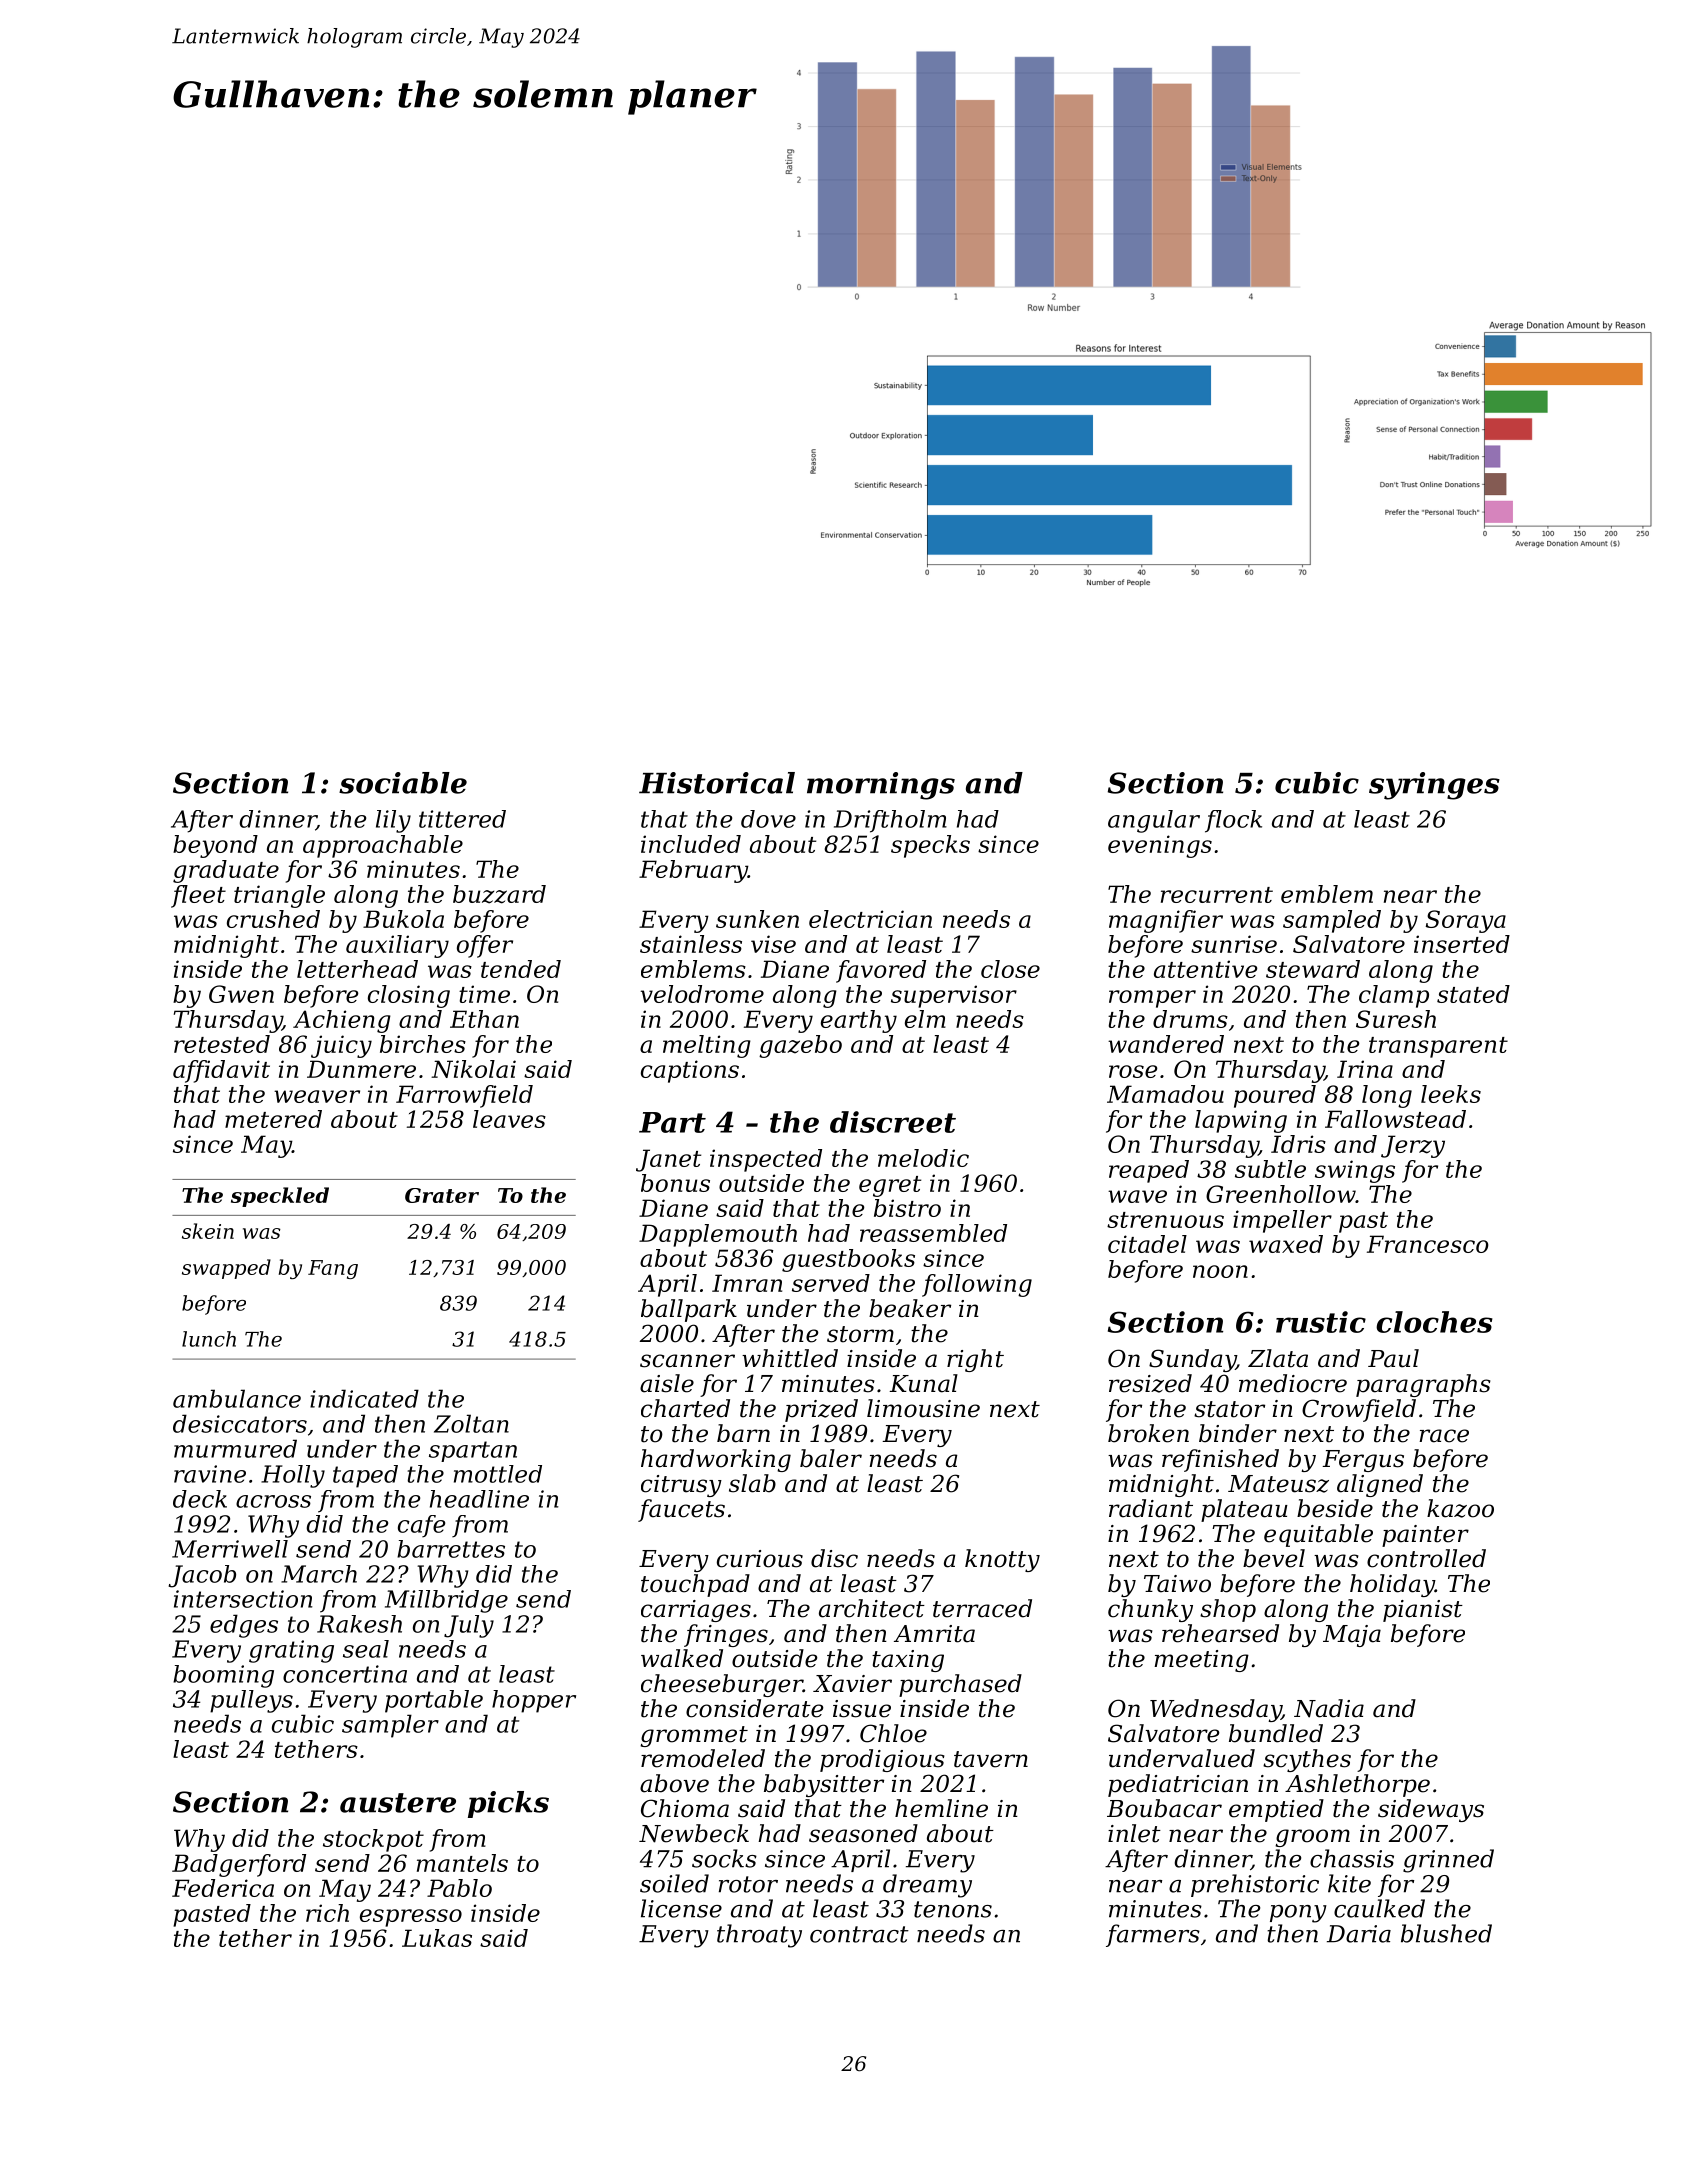  What do you see at coordinates (1332, 921) in the screenshot?
I see `sampled` at bounding box center [1332, 921].
